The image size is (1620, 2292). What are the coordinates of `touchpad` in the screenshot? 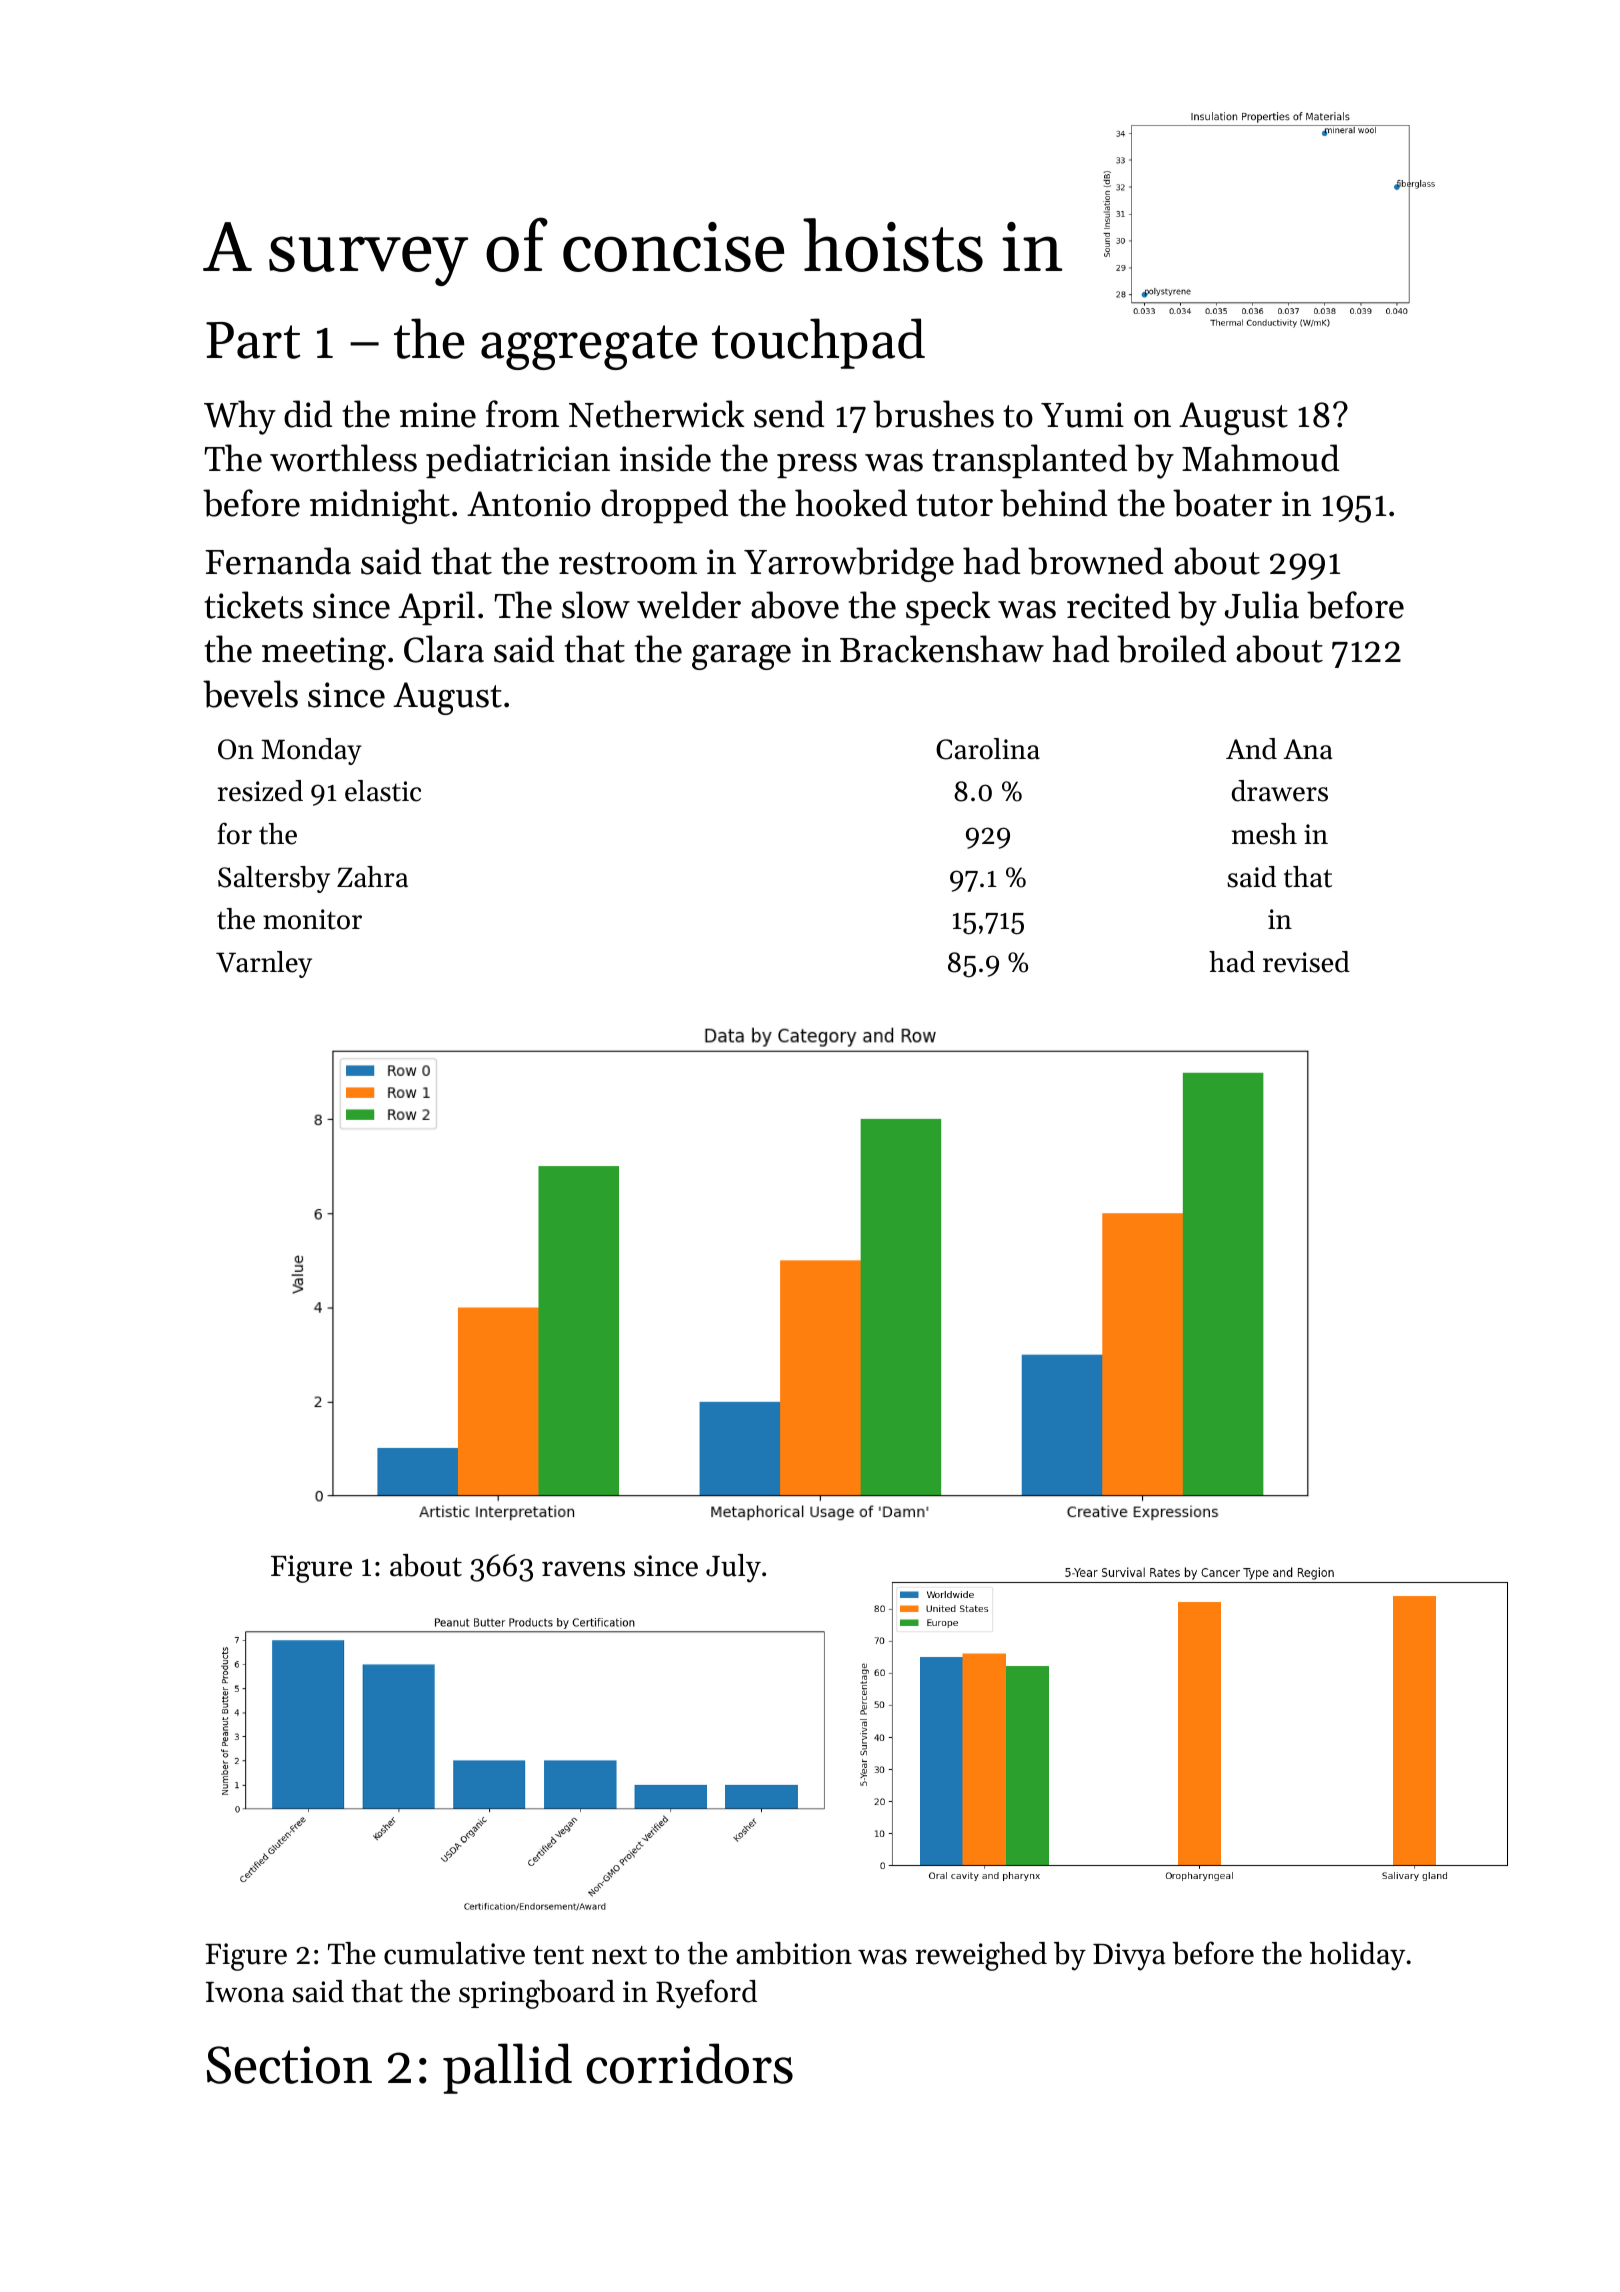 It's located at (818, 343).
